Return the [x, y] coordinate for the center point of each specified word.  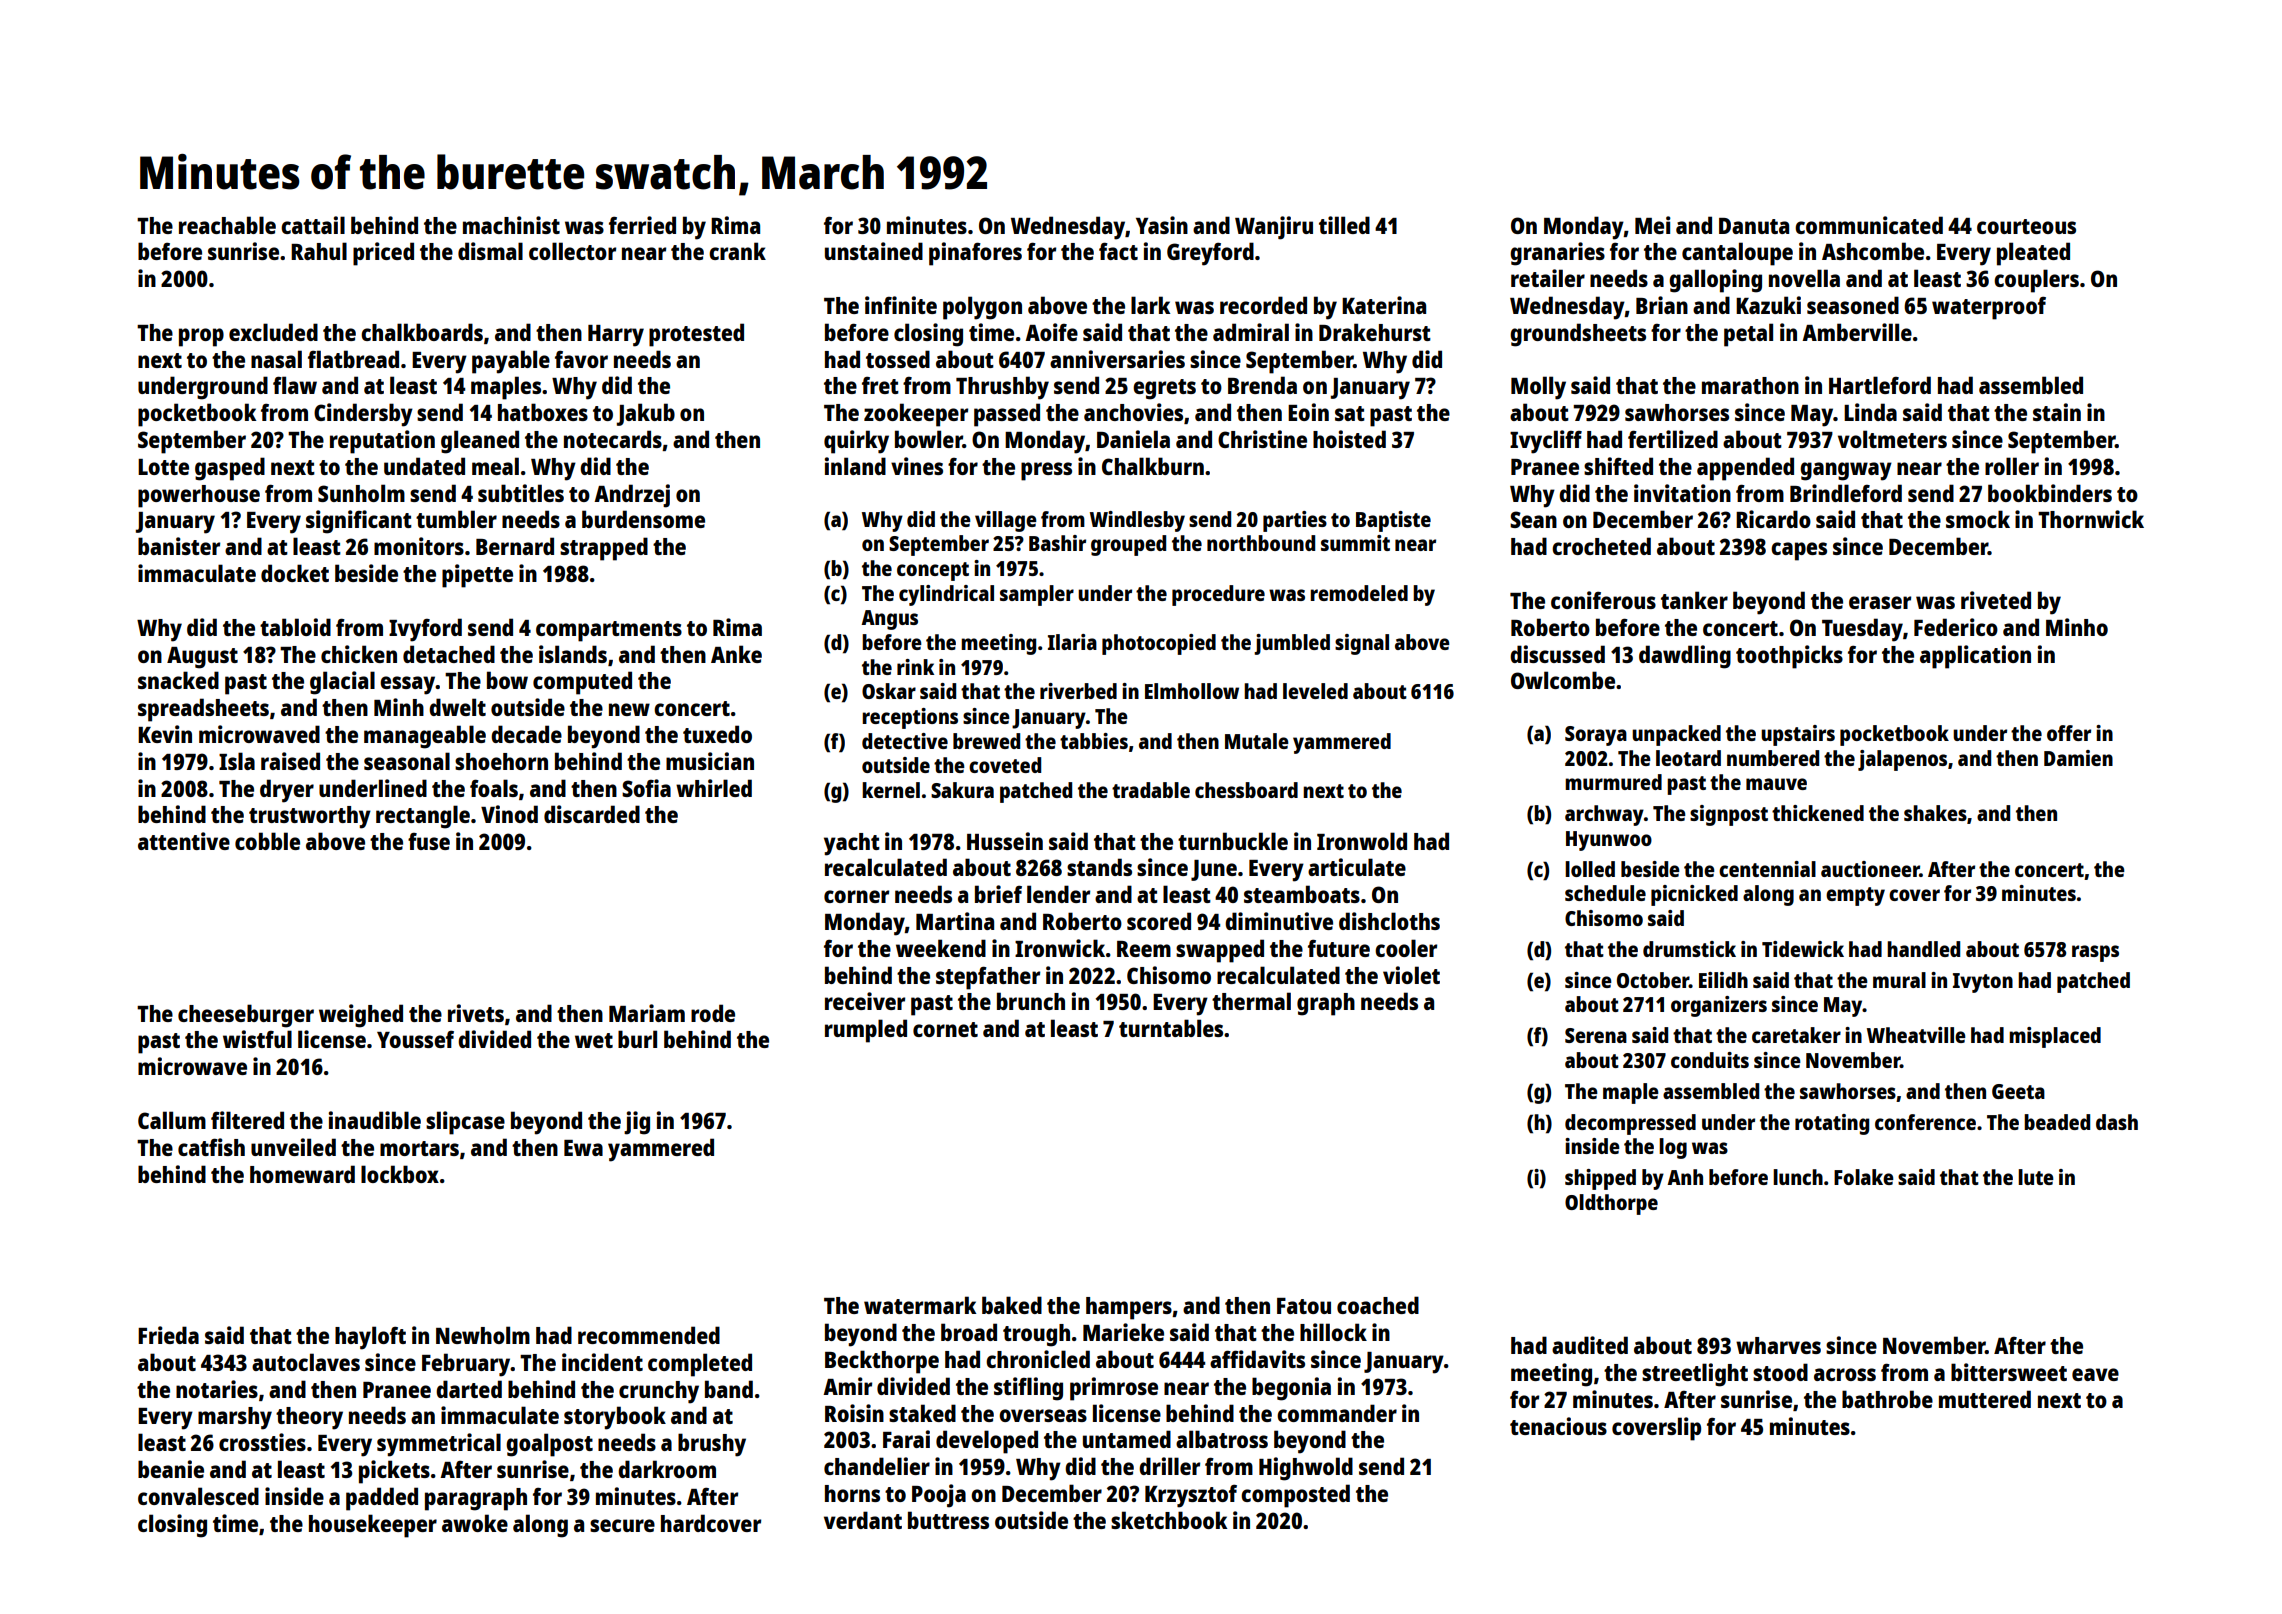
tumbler [456, 519]
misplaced [2055, 1037]
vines [917, 466]
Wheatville [1916, 1035]
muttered [1985, 1399]
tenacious [1558, 1426]
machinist [511, 225]
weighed [361, 1016]
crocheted [1601, 546]
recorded [1263, 305]
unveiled [293, 1147]
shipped [1600, 1179]
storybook [615, 1418]
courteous [2026, 226]
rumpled [866, 1031]
